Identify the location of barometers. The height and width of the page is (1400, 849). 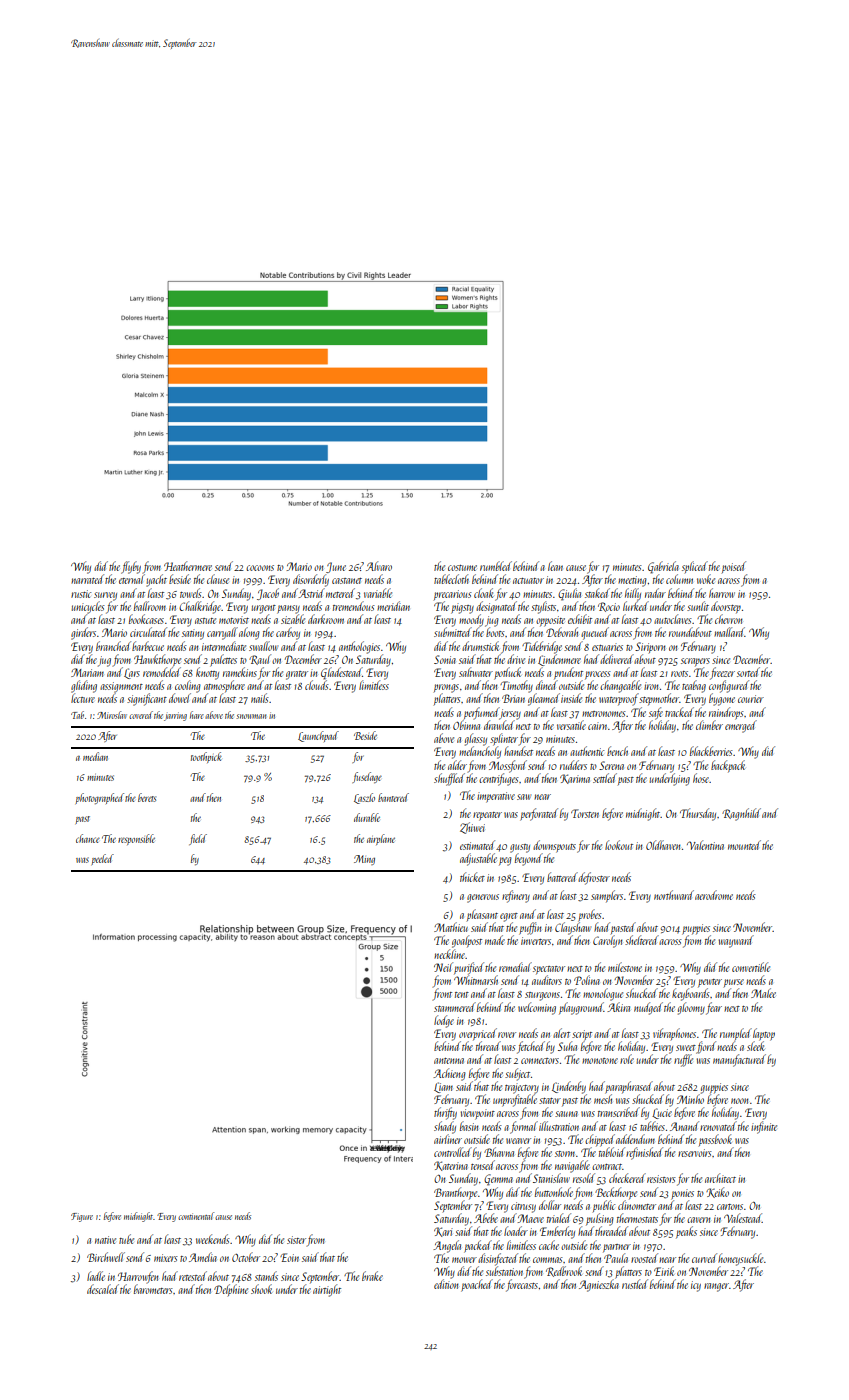
(153, 1289).
